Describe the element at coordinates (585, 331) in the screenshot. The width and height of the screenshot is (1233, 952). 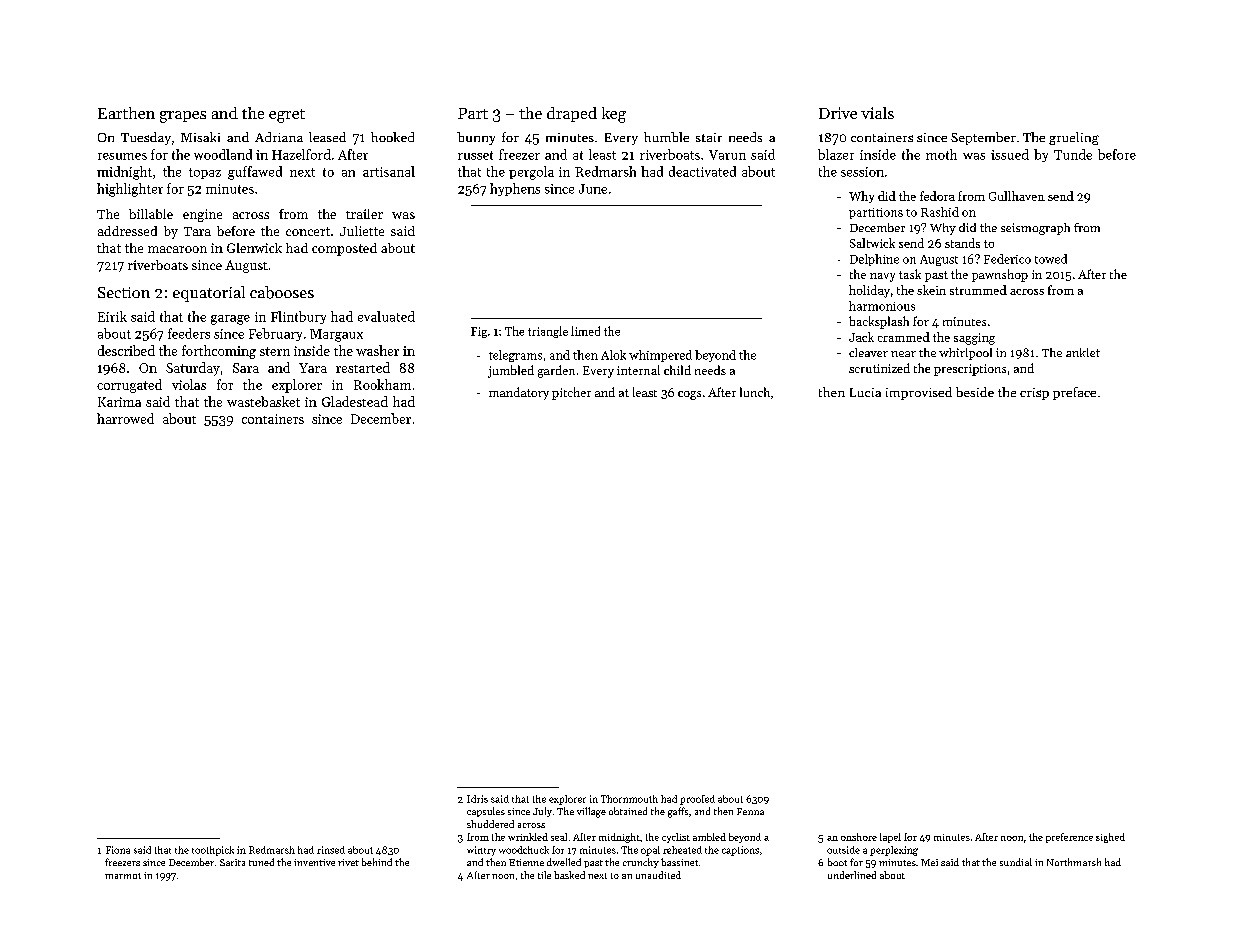
I see `limed` at that location.
